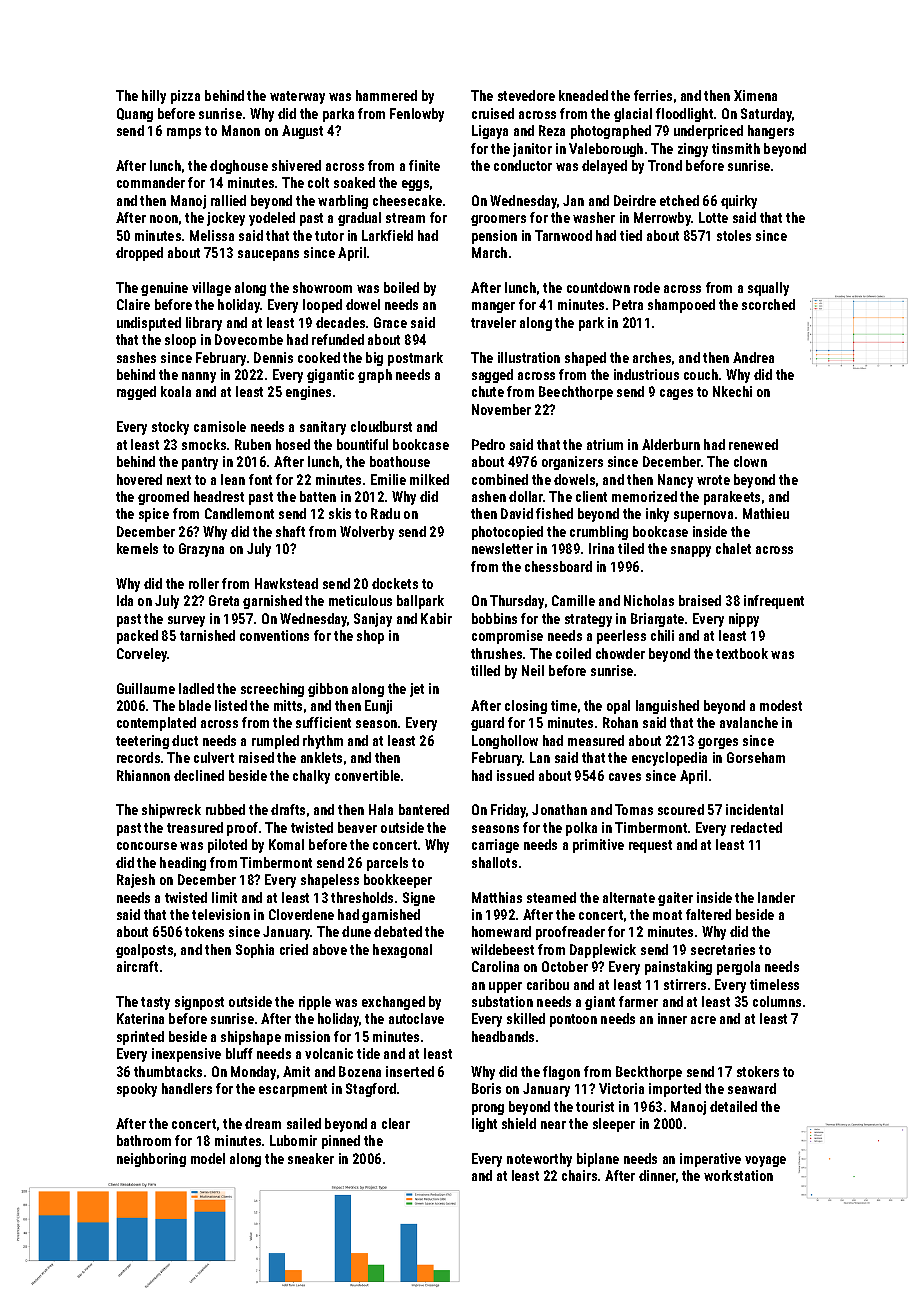  What do you see at coordinates (771, 132) in the screenshot?
I see `hangers` at bounding box center [771, 132].
